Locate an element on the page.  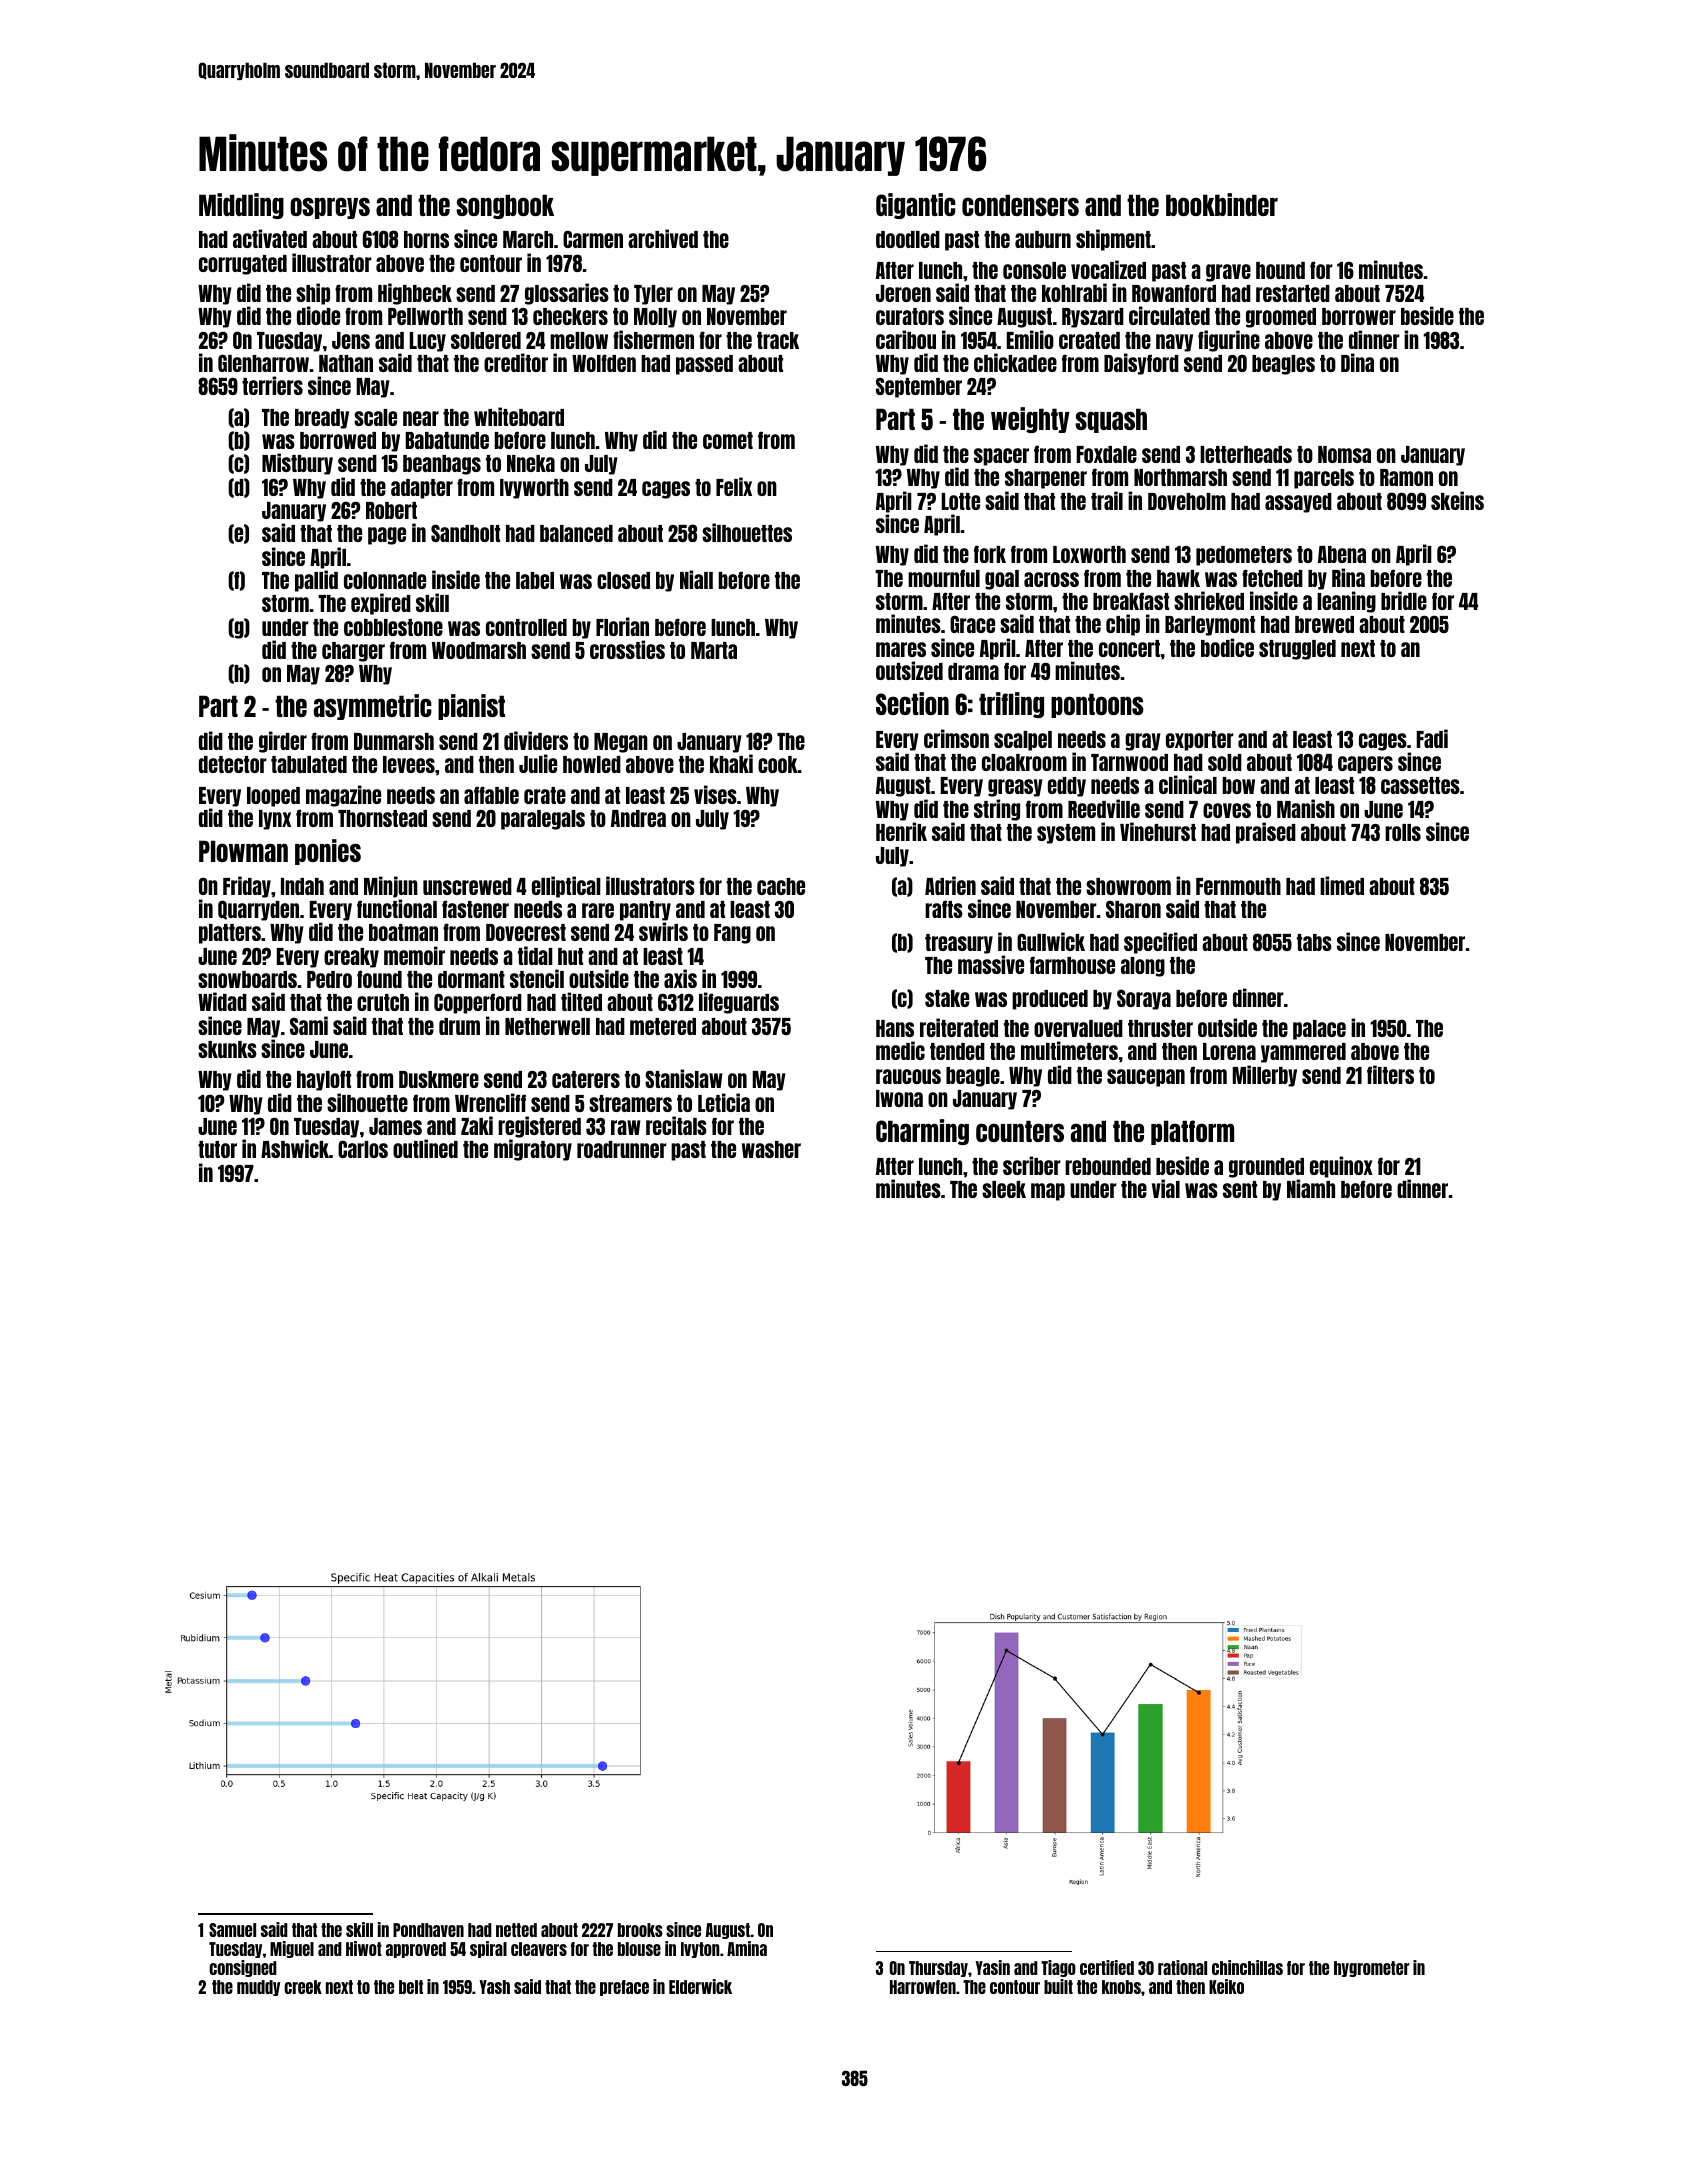
Pondhaven is located at coordinates (428, 1930).
